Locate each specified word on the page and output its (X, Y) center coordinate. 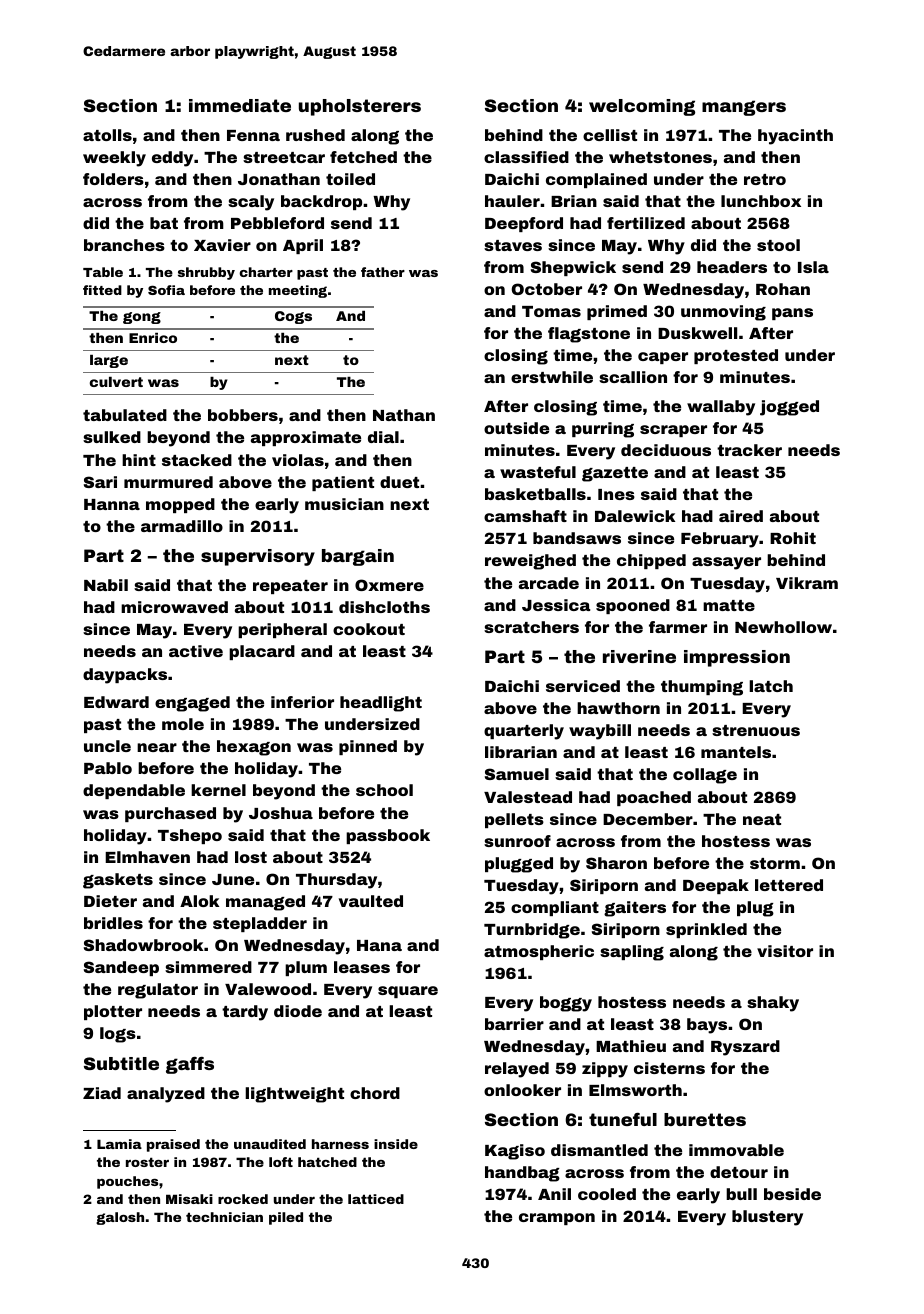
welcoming (642, 107)
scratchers (531, 627)
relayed (517, 1070)
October (547, 289)
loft (281, 1162)
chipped (651, 561)
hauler (512, 201)
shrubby (206, 273)
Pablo (108, 768)
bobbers (243, 415)
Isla (813, 267)
